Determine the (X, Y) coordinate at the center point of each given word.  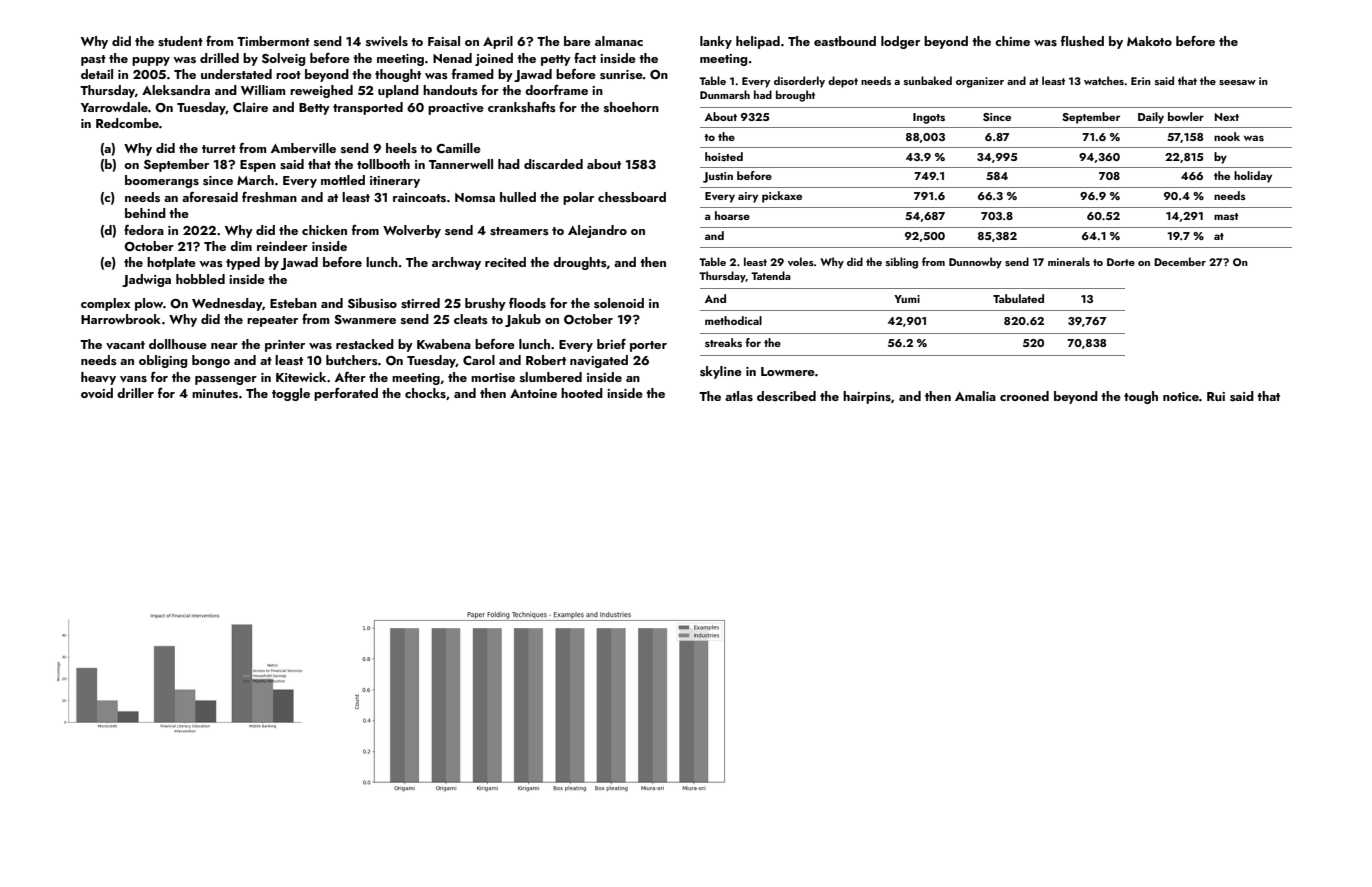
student (180, 41)
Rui (1216, 396)
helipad (758, 42)
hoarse (732, 215)
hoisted (724, 156)
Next (1227, 117)
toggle (291, 394)
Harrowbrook (121, 319)
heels (401, 148)
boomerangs (162, 181)
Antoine (533, 393)
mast (1226, 216)
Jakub (523, 320)
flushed (1082, 41)
